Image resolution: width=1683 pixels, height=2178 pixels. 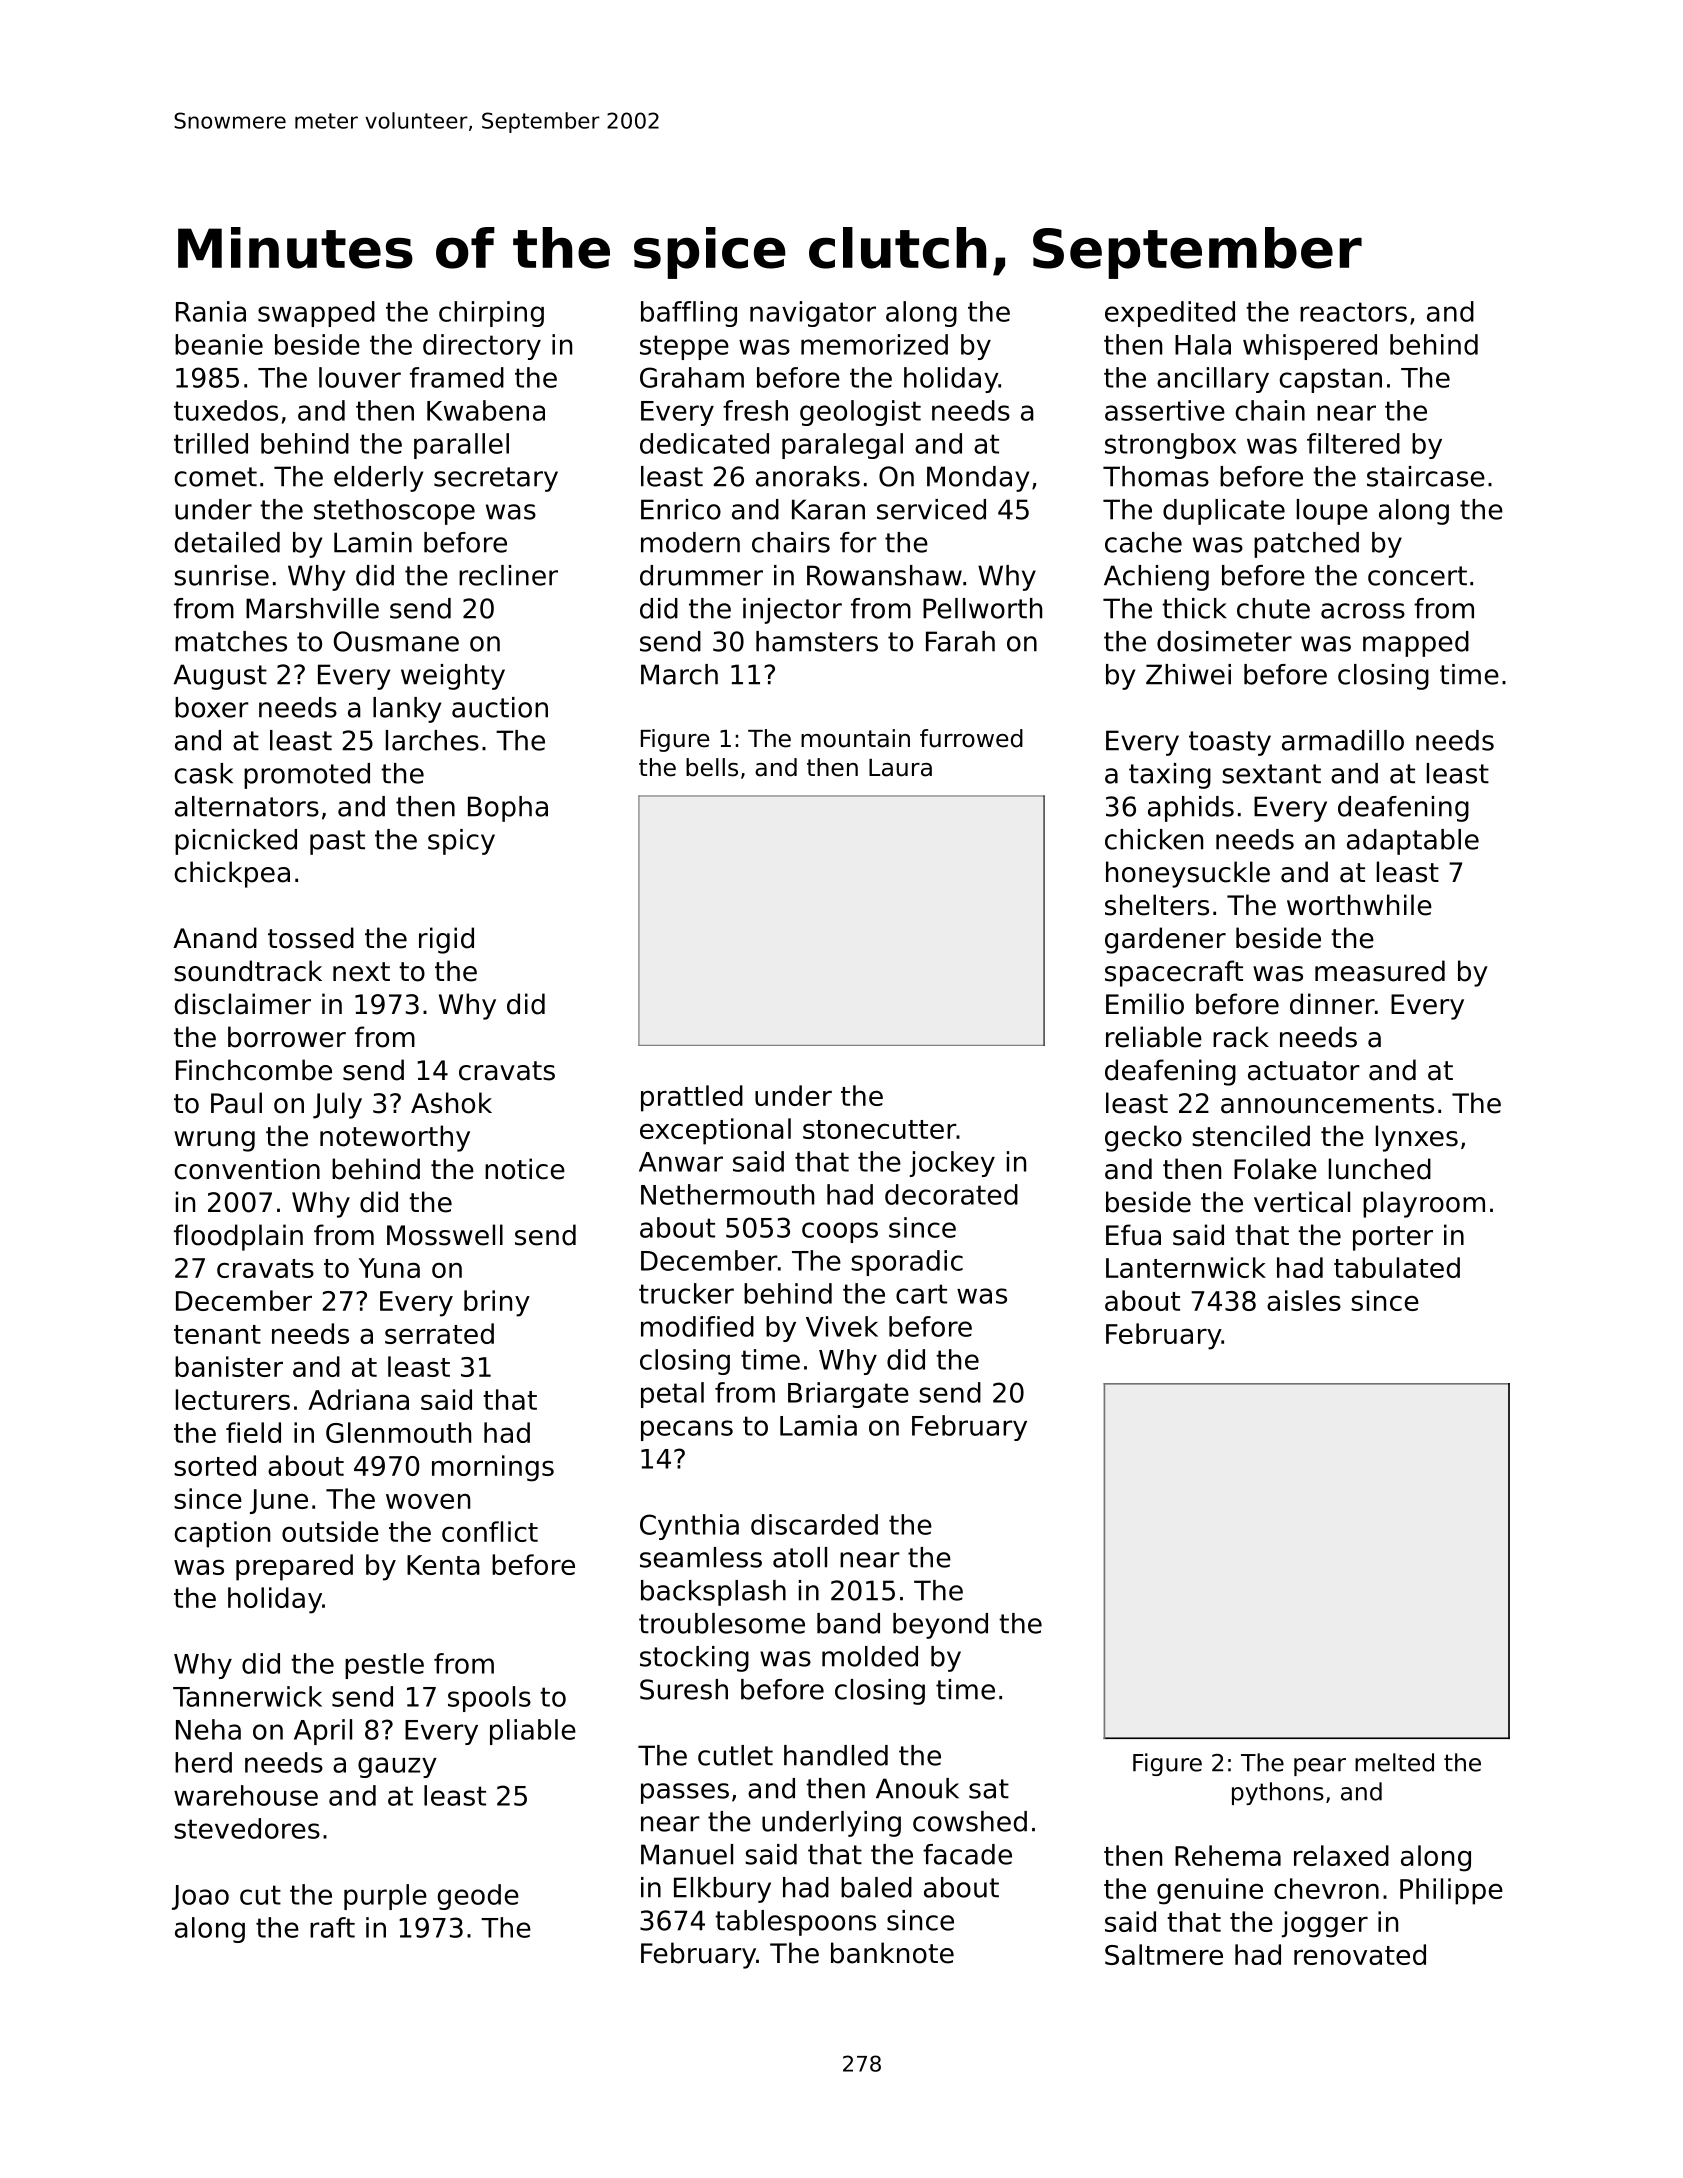 What do you see at coordinates (1164, 1954) in the page?
I see `Saltmere` at bounding box center [1164, 1954].
